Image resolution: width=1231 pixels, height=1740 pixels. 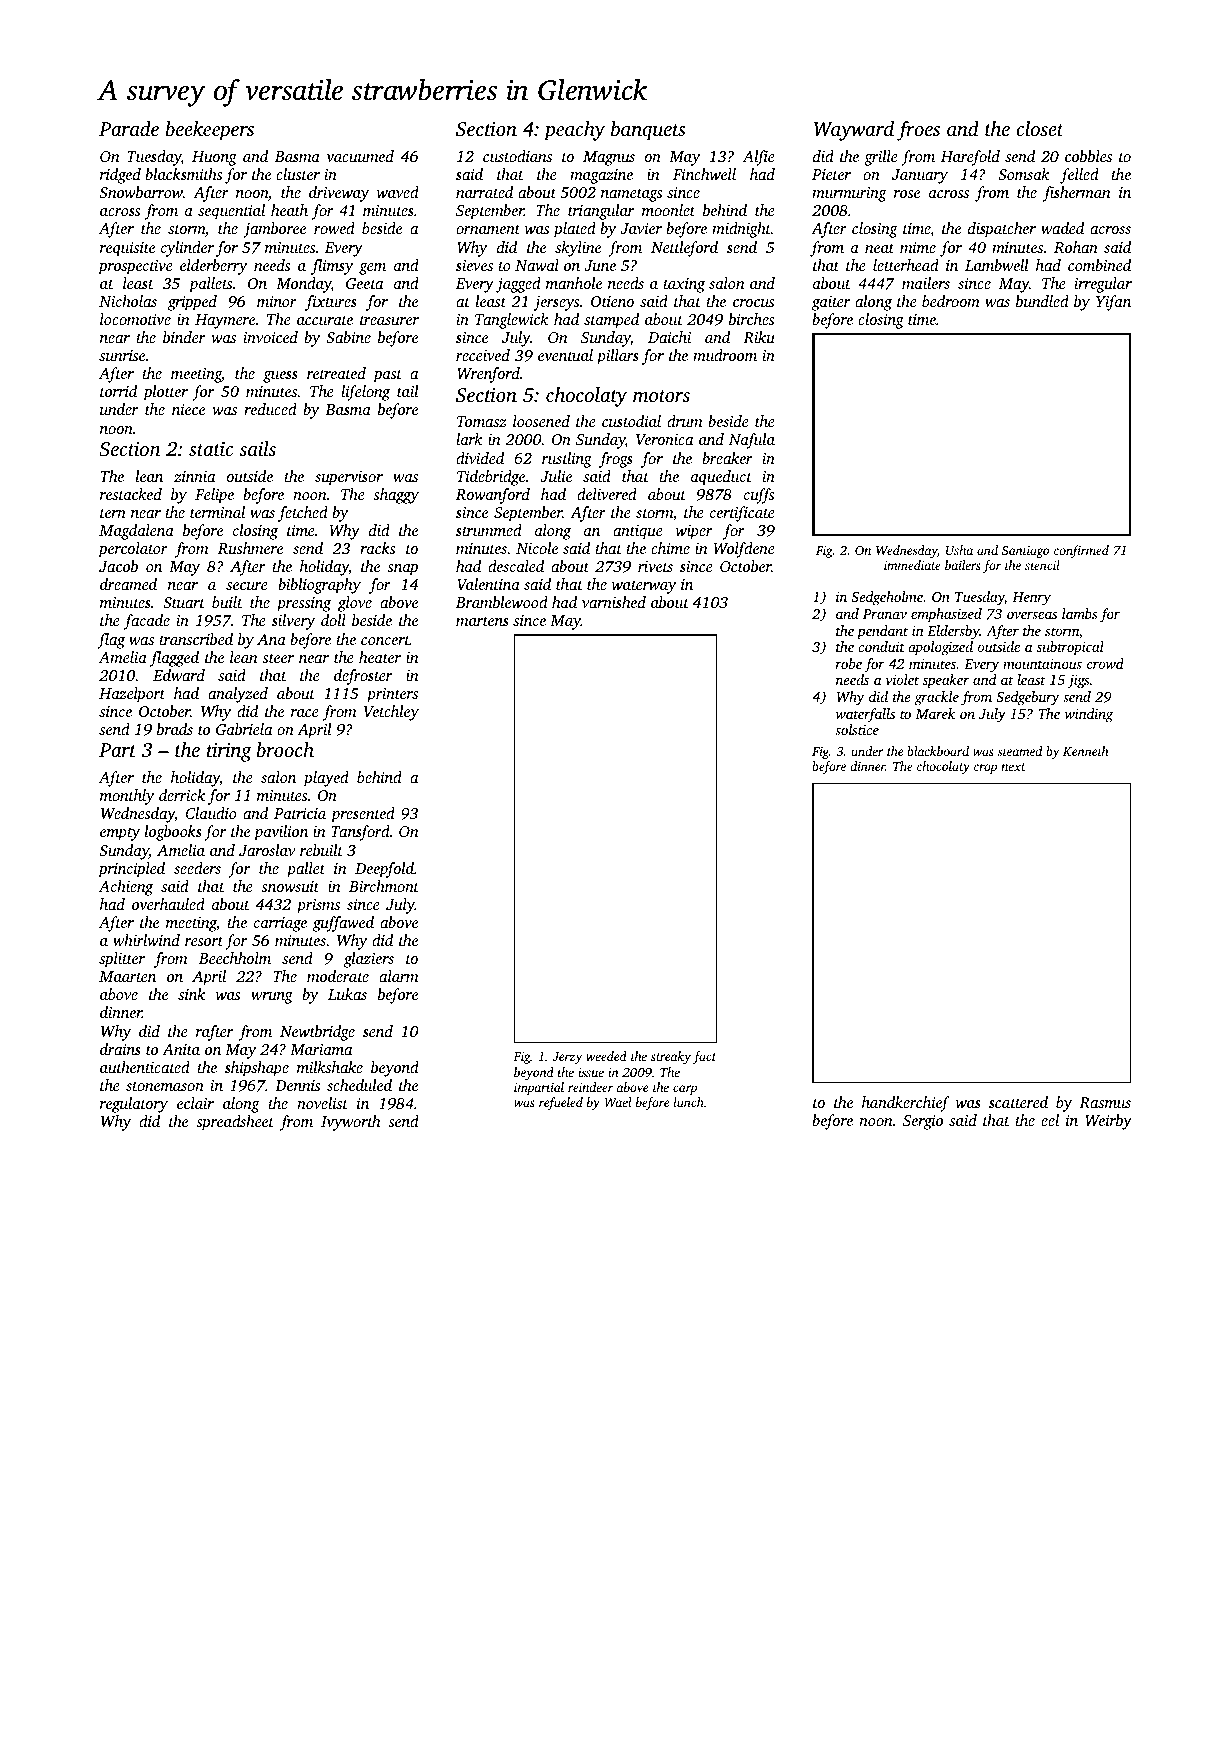 What do you see at coordinates (391, 713) in the screenshot?
I see `Vetchley` at bounding box center [391, 713].
